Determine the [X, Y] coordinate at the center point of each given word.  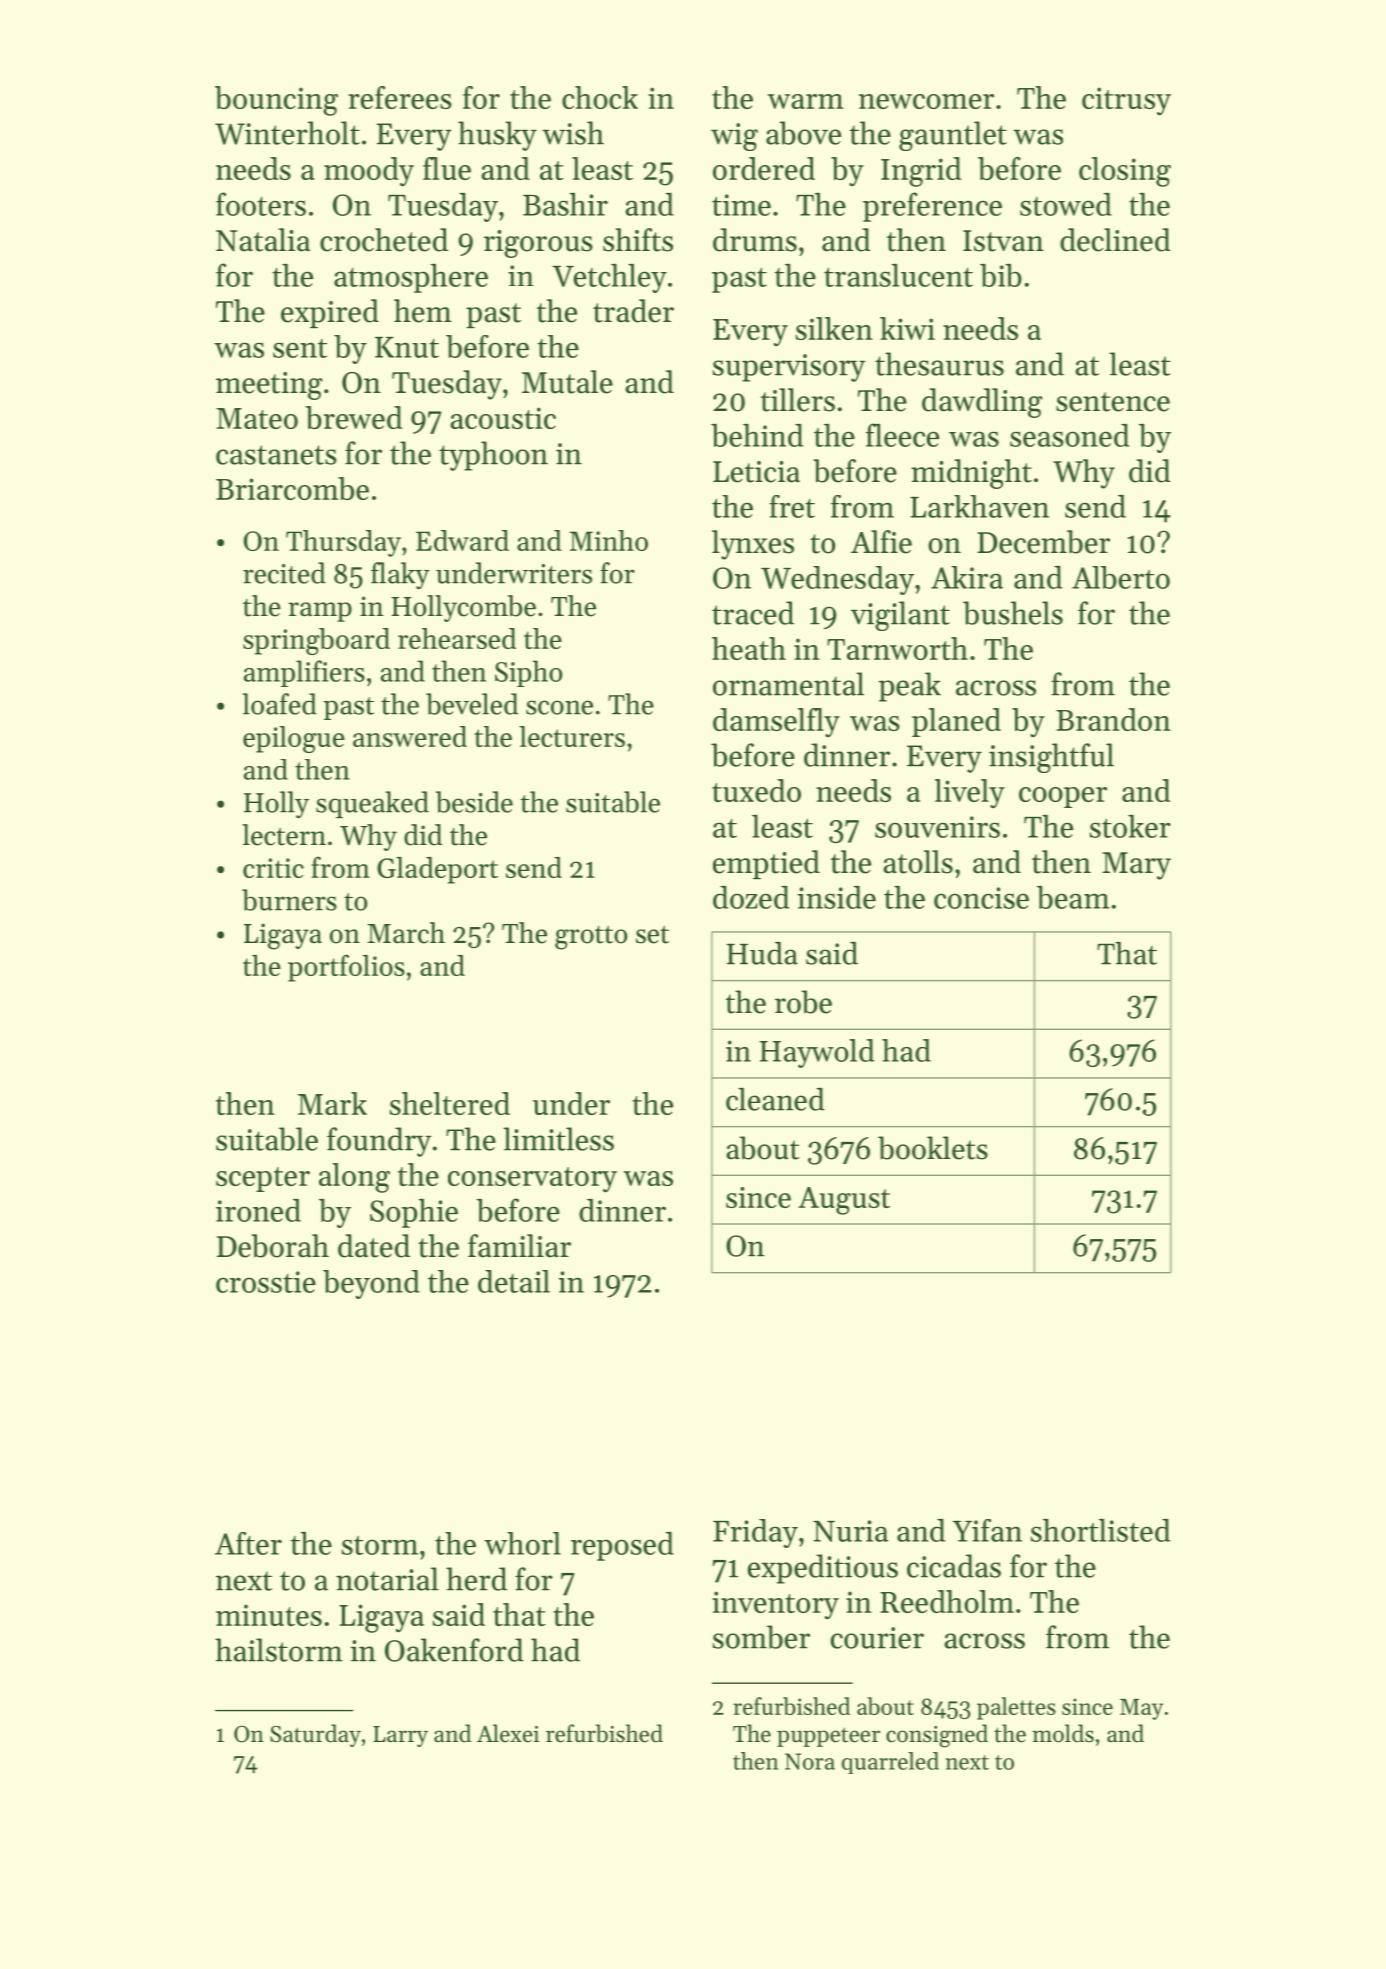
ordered [764, 168]
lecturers [572, 736]
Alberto [1121, 577]
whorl [522, 1543]
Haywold [816, 1053]
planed [956, 722]
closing [1125, 172]
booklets [933, 1148]
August [844, 1201]
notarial [387, 1579]
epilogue [294, 739]
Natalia [263, 240]
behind [757, 435]
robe [803, 1002]
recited [284, 573]
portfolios [346, 968]
